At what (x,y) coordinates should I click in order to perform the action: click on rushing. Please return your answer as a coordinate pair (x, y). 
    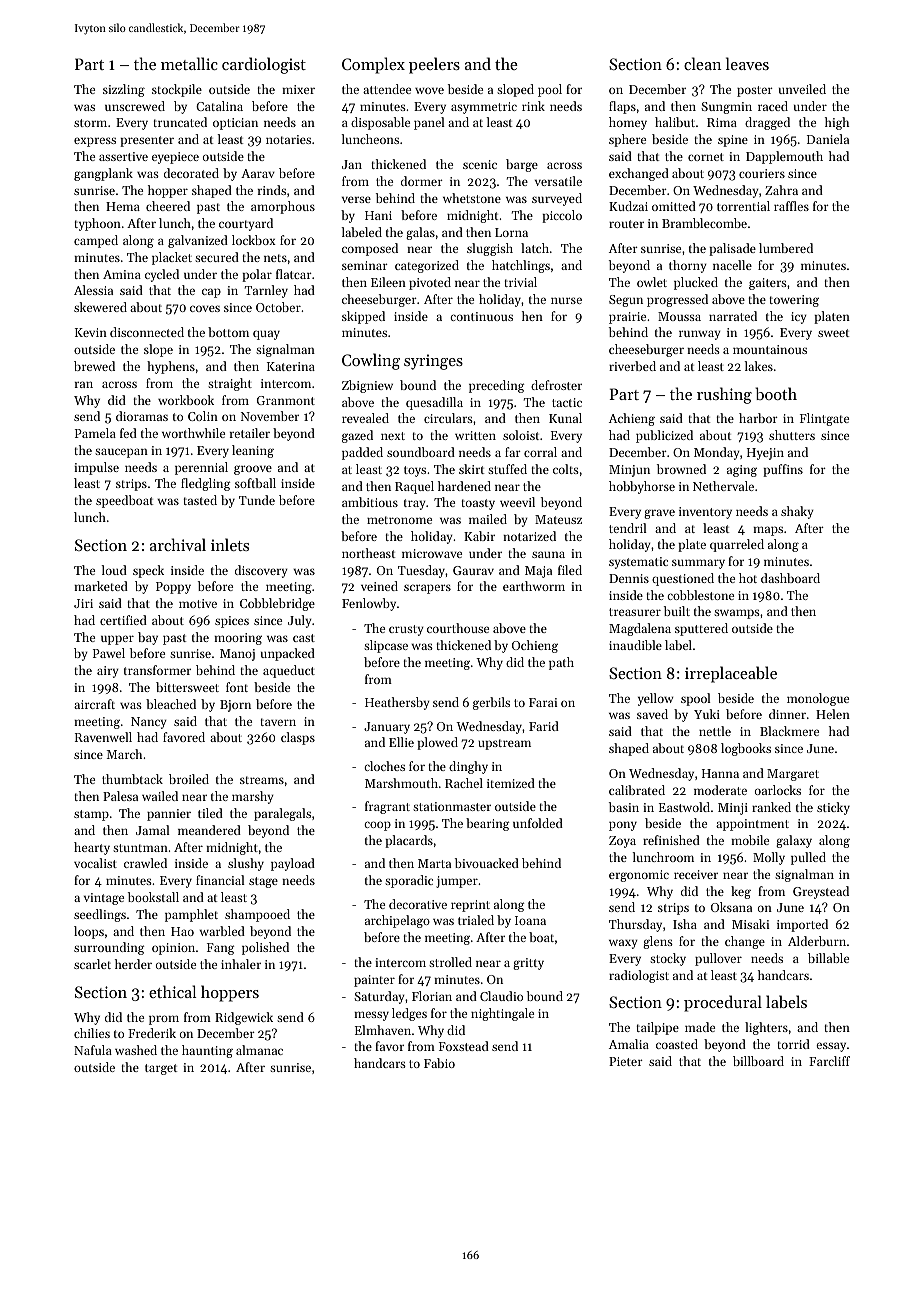
    Looking at the image, I should click on (724, 395).
